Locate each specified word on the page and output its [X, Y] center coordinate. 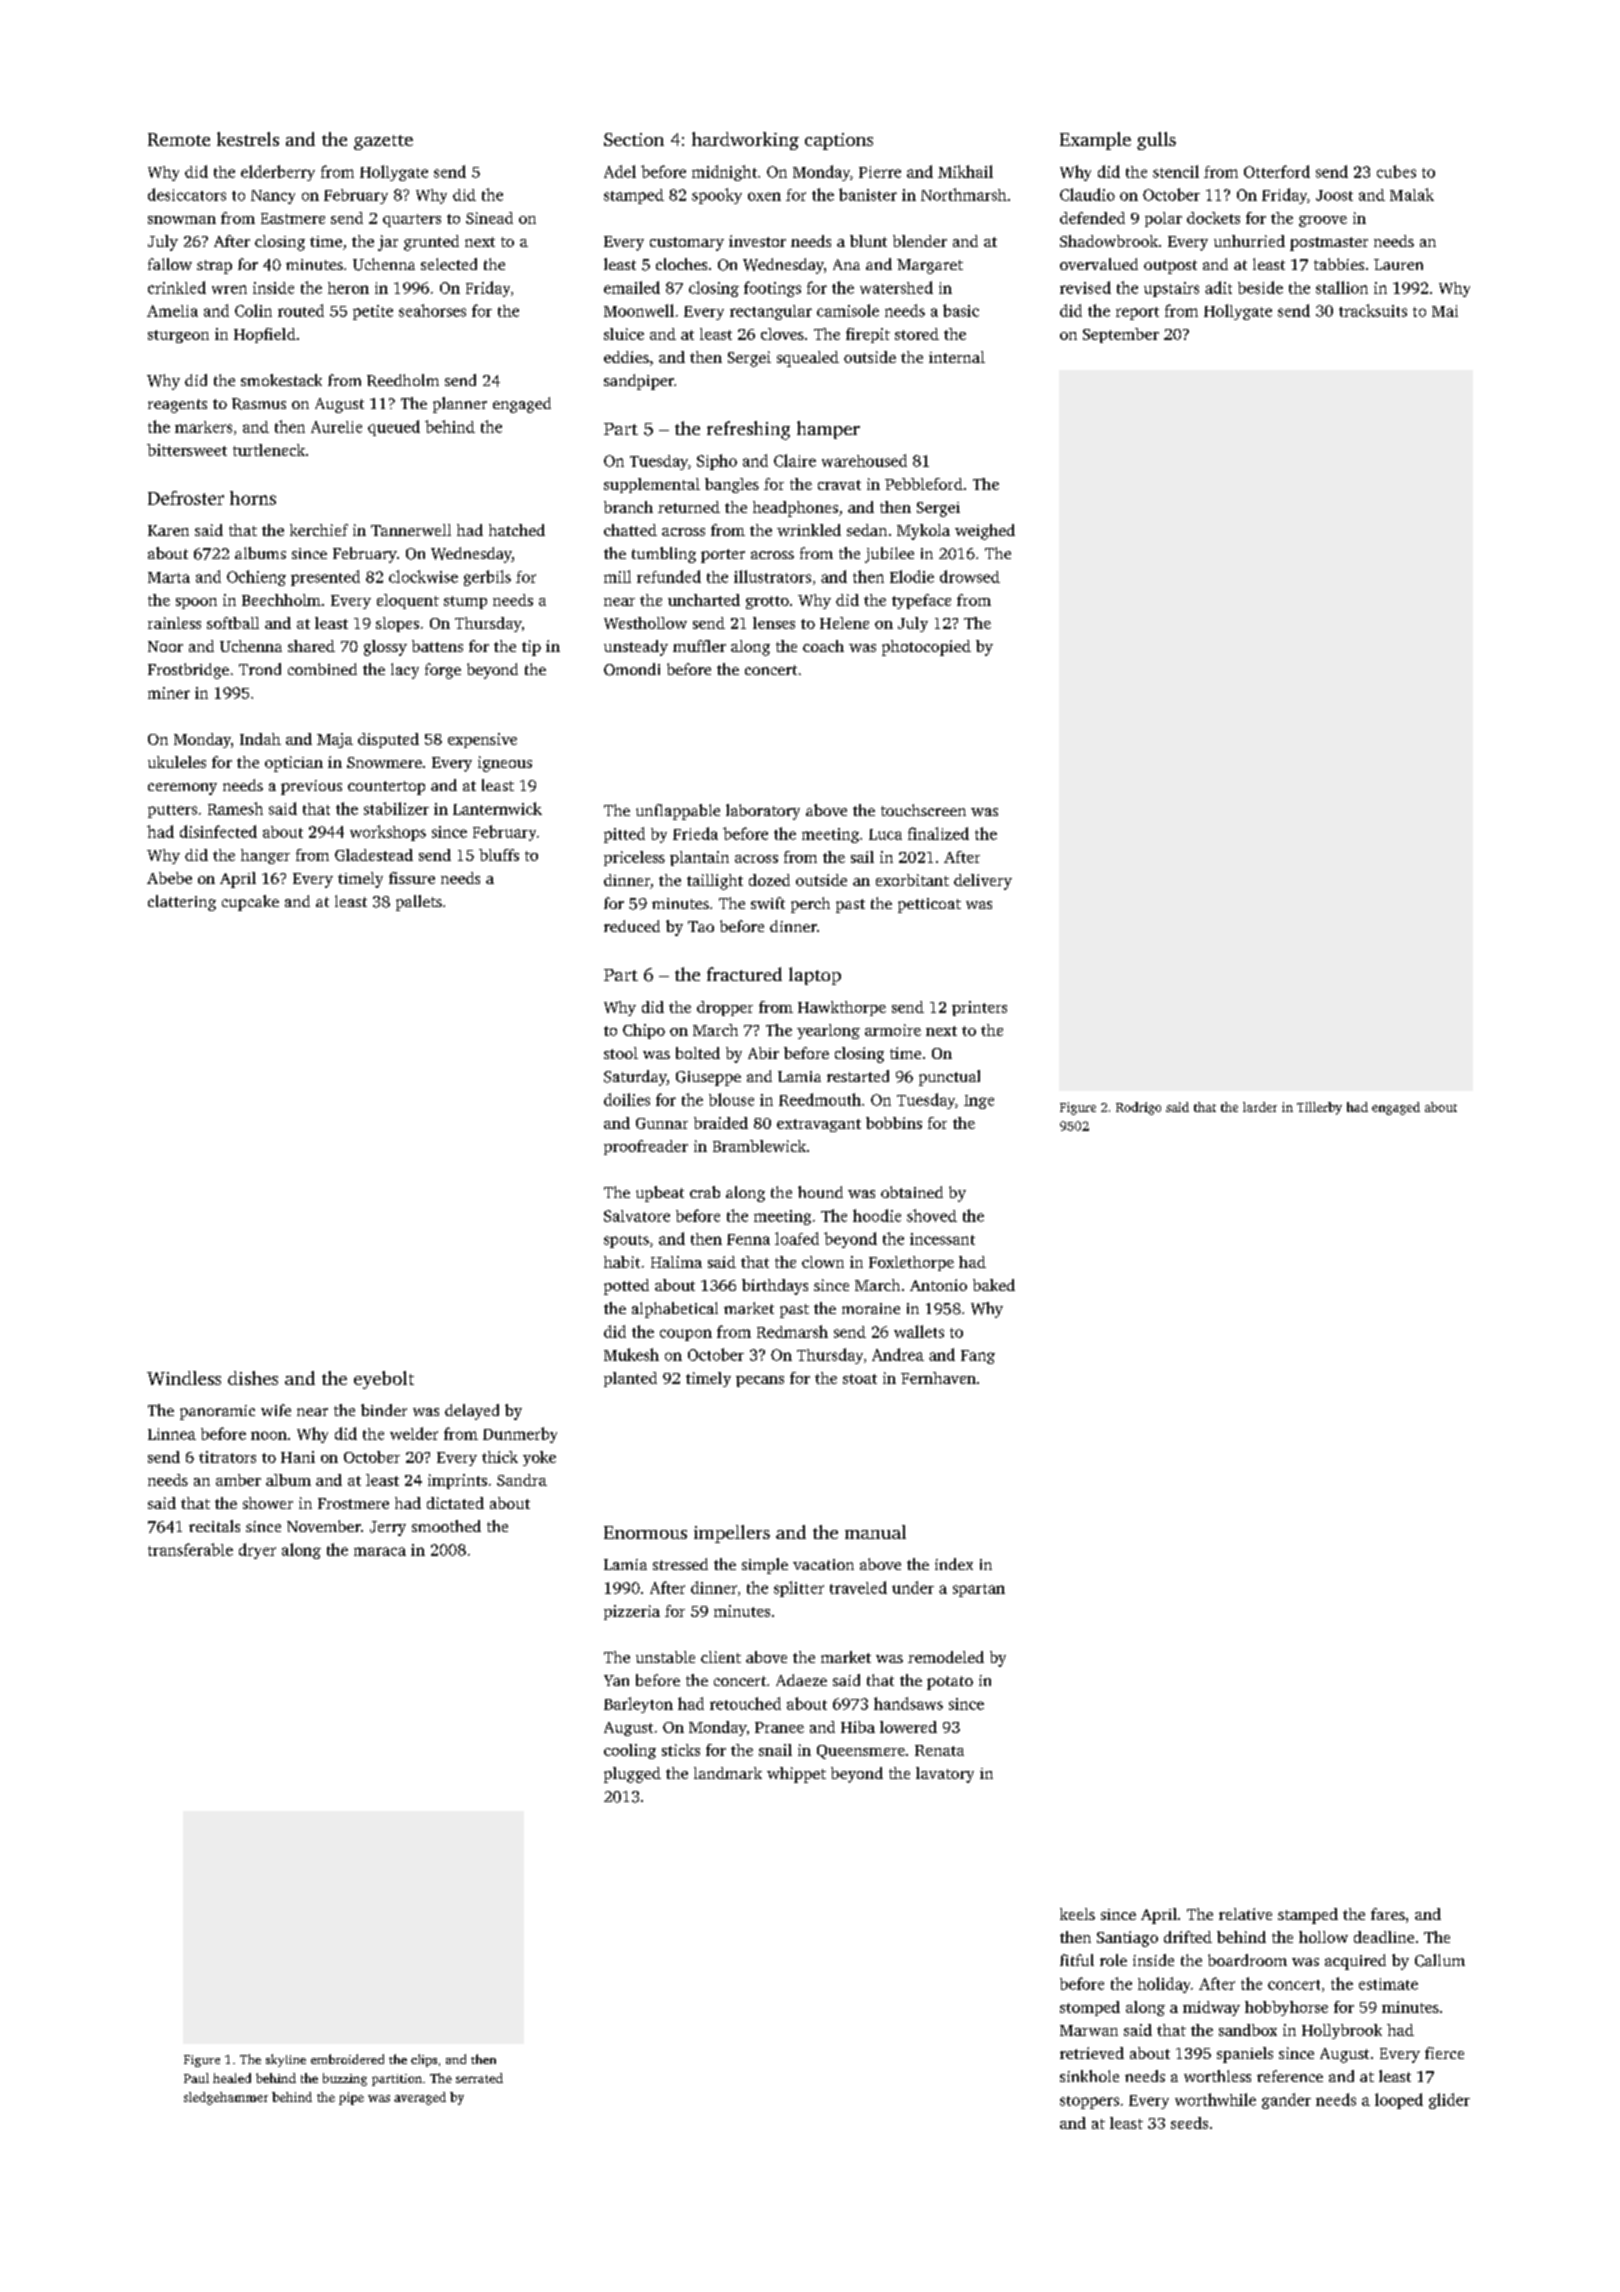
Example [1095, 141]
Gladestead [374, 855]
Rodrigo [1138, 1108]
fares [1388, 1914]
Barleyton [638, 1705]
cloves [782, 334]
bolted [698, 1053]
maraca [380, 1551]
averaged [420, 2098]
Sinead [489, 218]
